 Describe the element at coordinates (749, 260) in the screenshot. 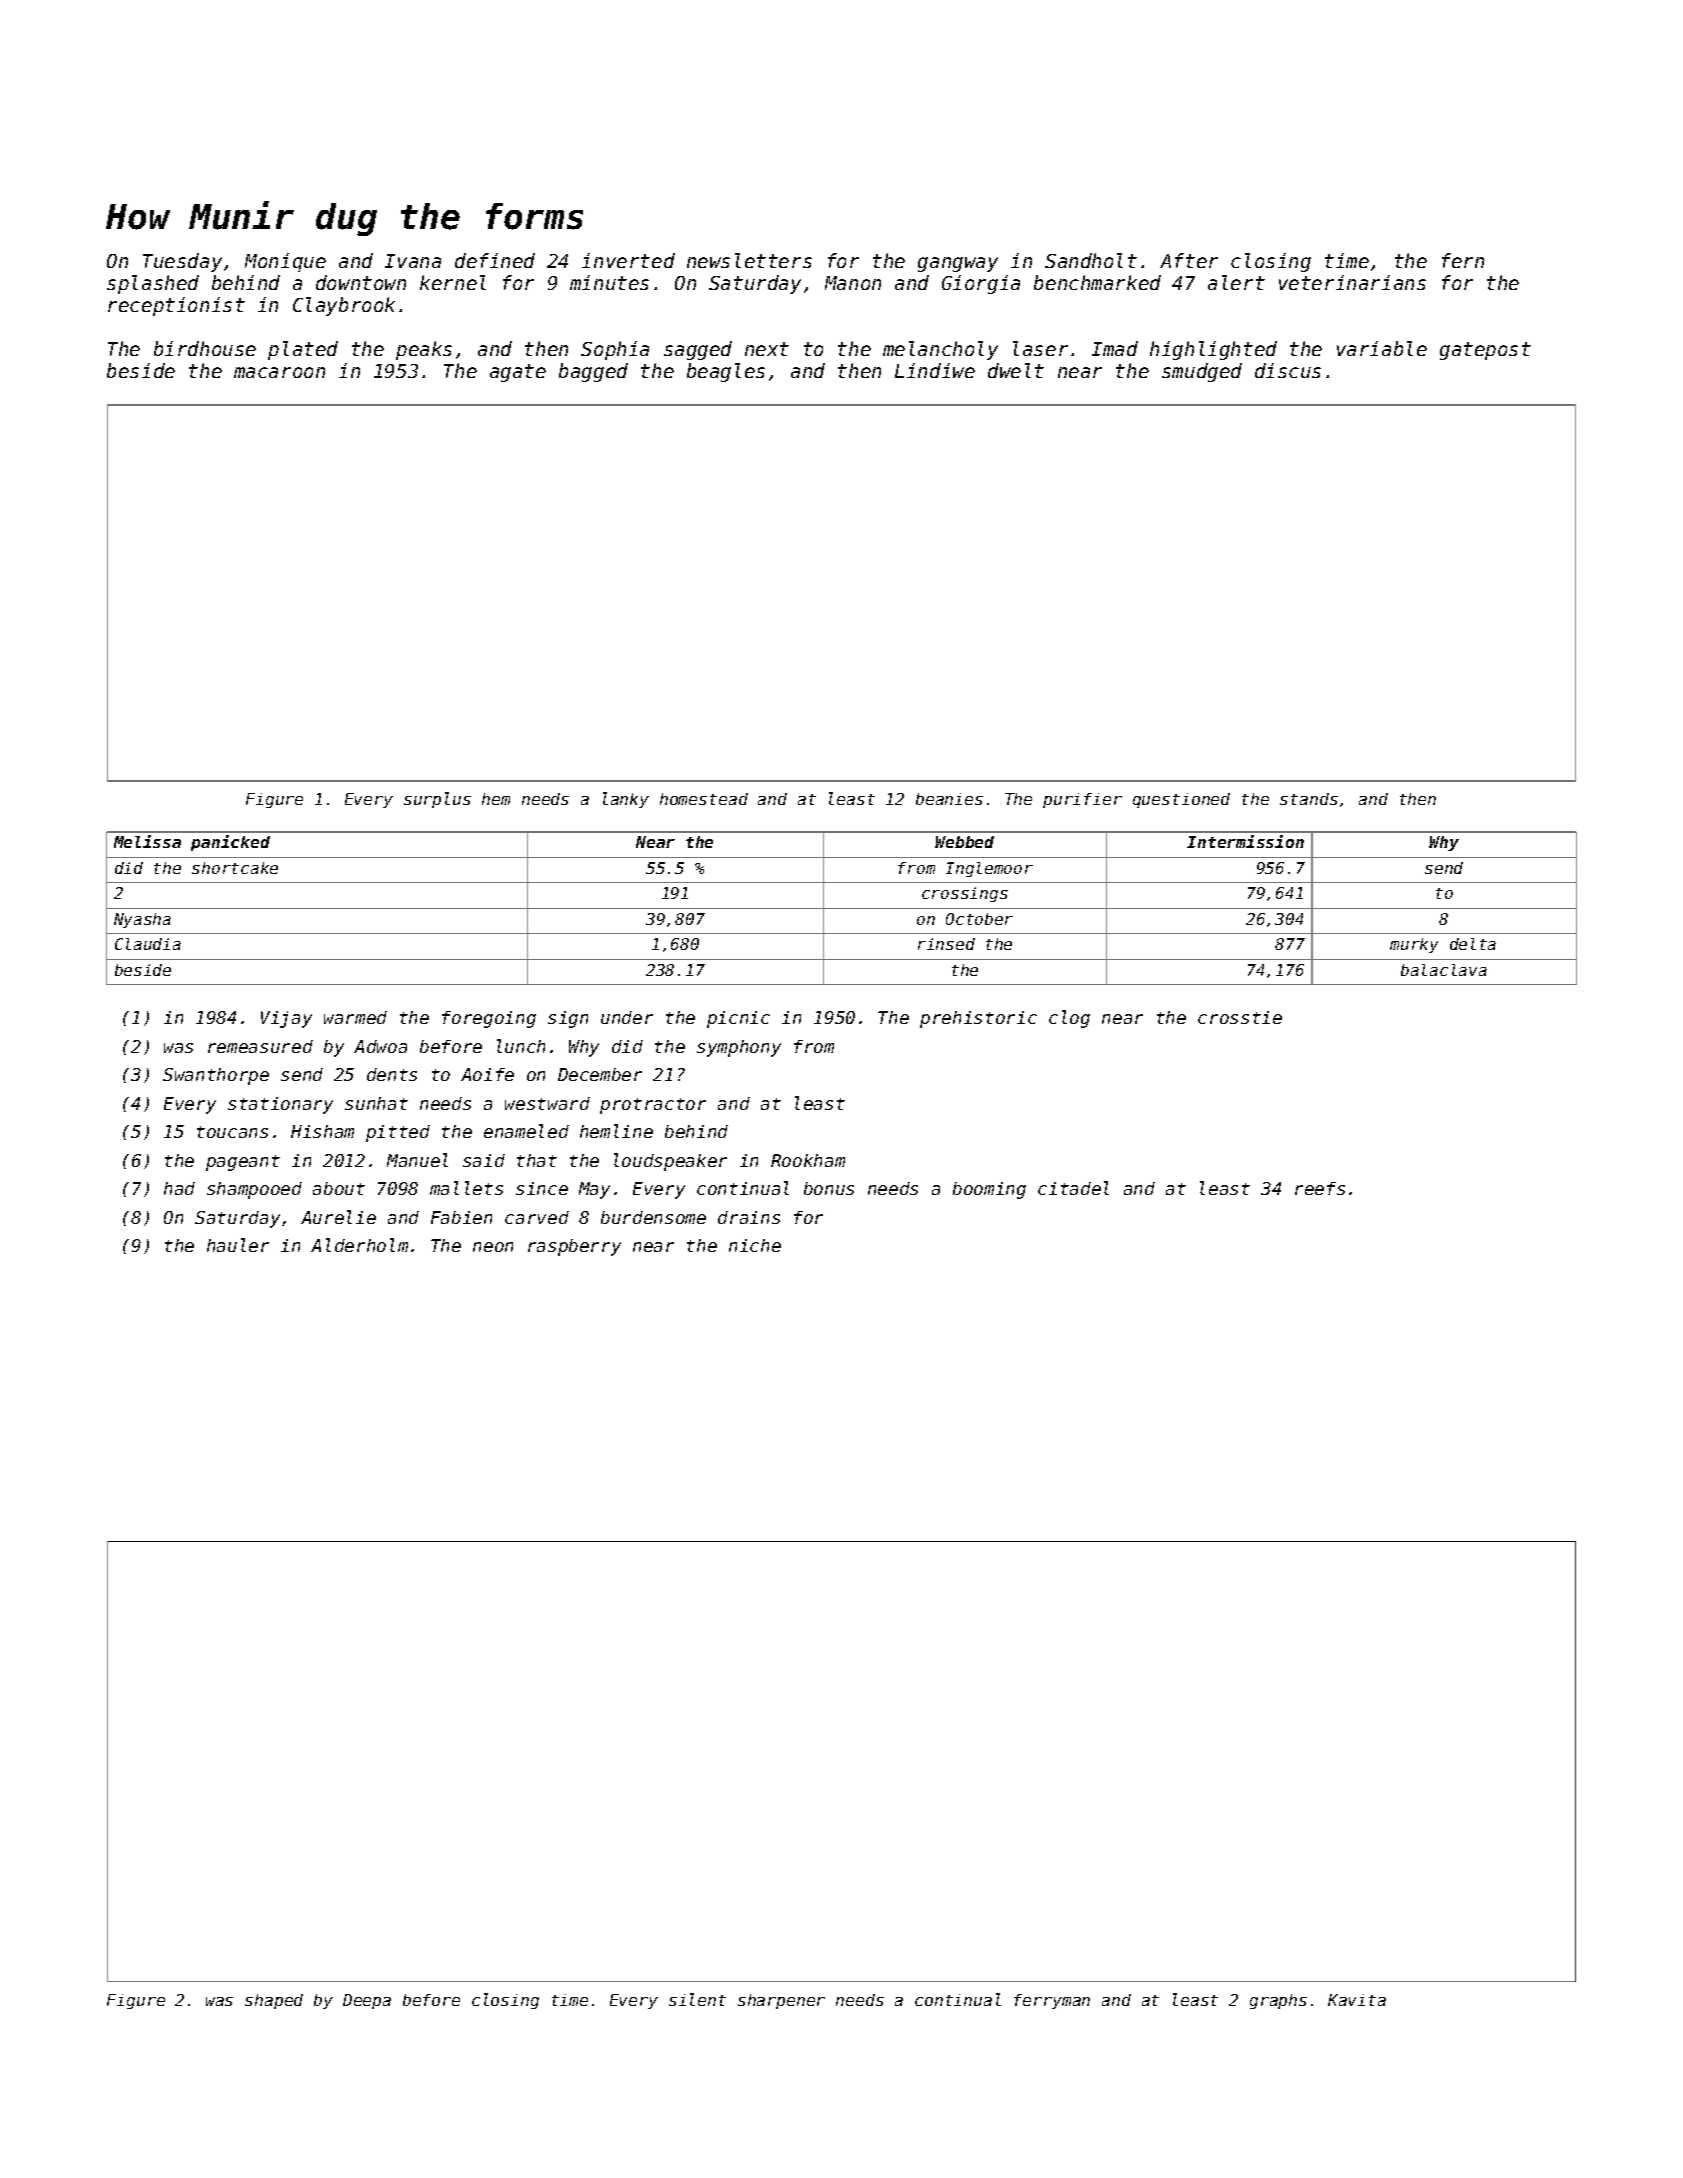

I see `newsletters` at that location.
